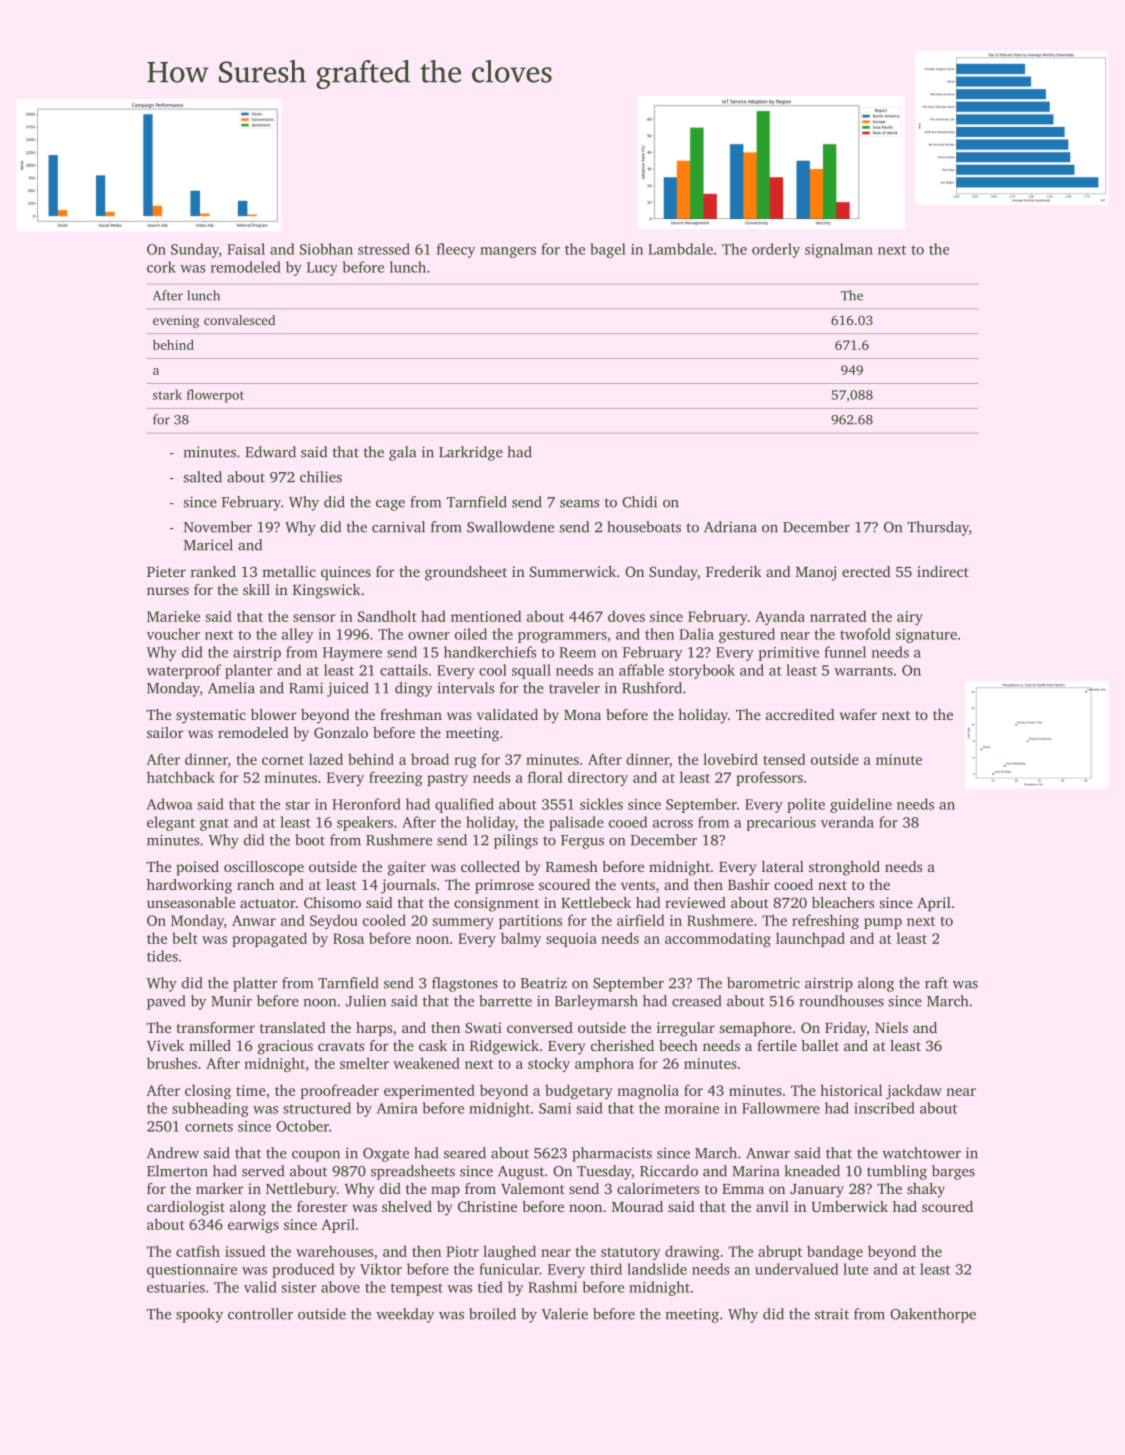 The image size is (1125, 1455). What do you see at coordinates (839, 250) in the screenshot?
I see `signalman` at bounding box center [839, 250].
